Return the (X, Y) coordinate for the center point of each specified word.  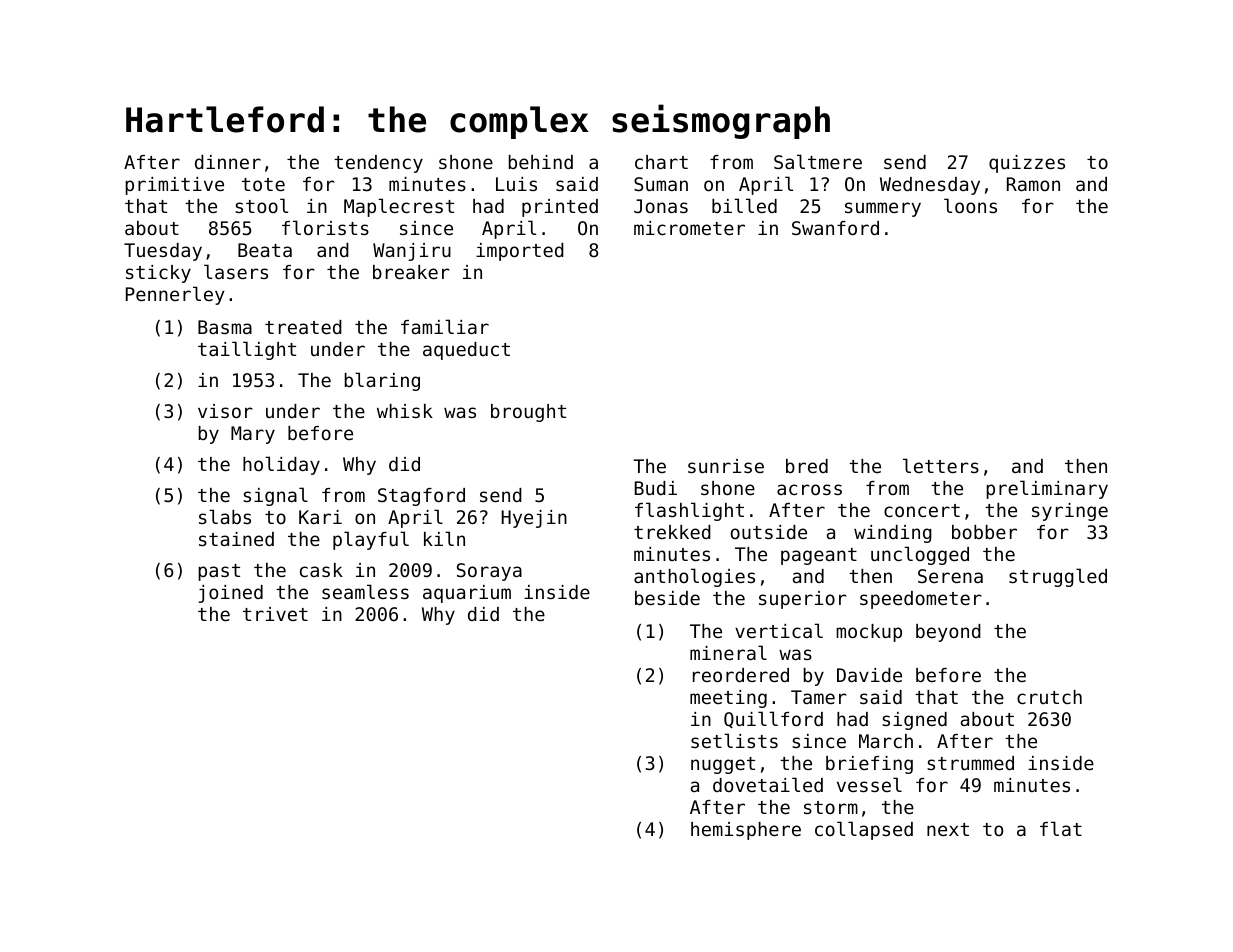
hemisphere (746, 831)
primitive (174, 186)
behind (541, 162)
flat (1061, 828)
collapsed (864, 830)
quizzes (1027, 164)
